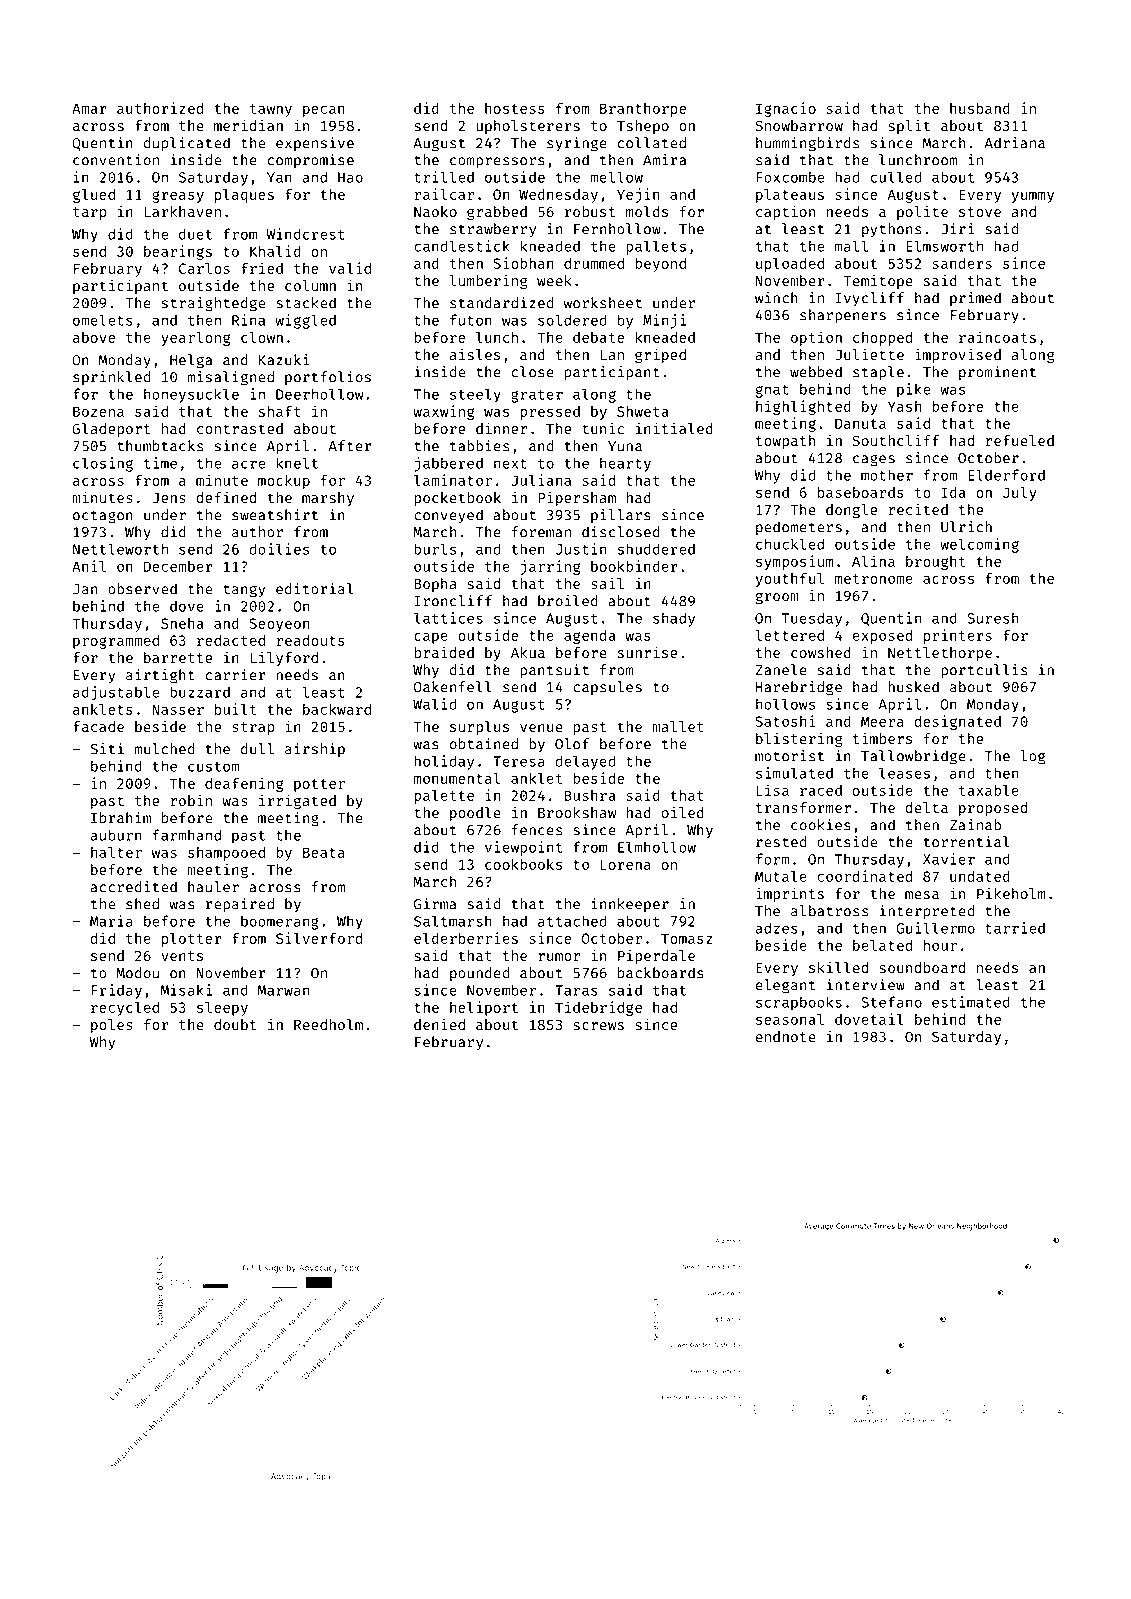 The width and height of the image is (1131, 1599). What do you see at coordinates (116, 642) in the image?
I see `programmed` at bounding box center [116, 642].
